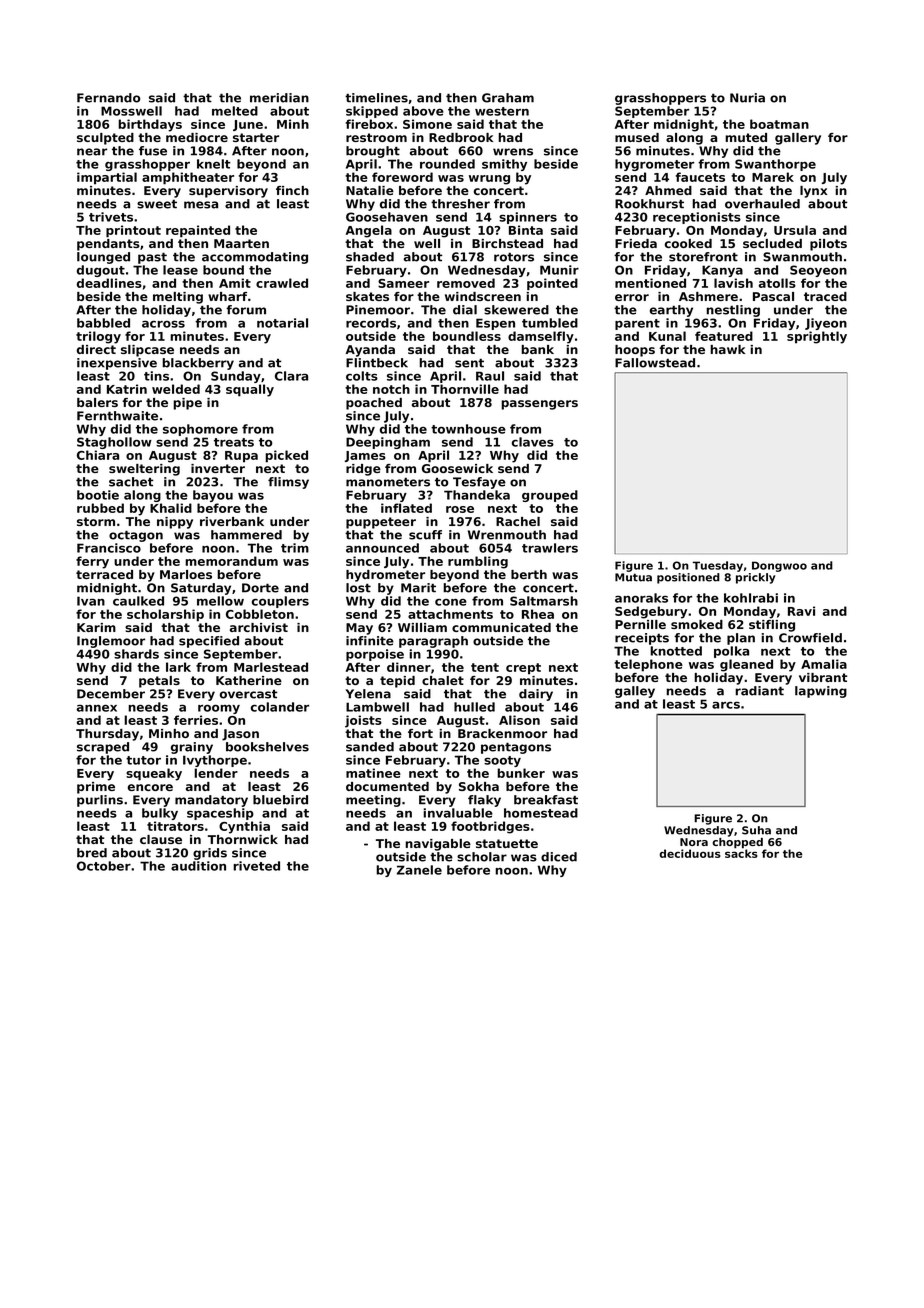 The height and width of the document is (1308, 924). What do you see at coordinates (198, 866) in the document?
I see `audition` at bounding box center [198, 866].
